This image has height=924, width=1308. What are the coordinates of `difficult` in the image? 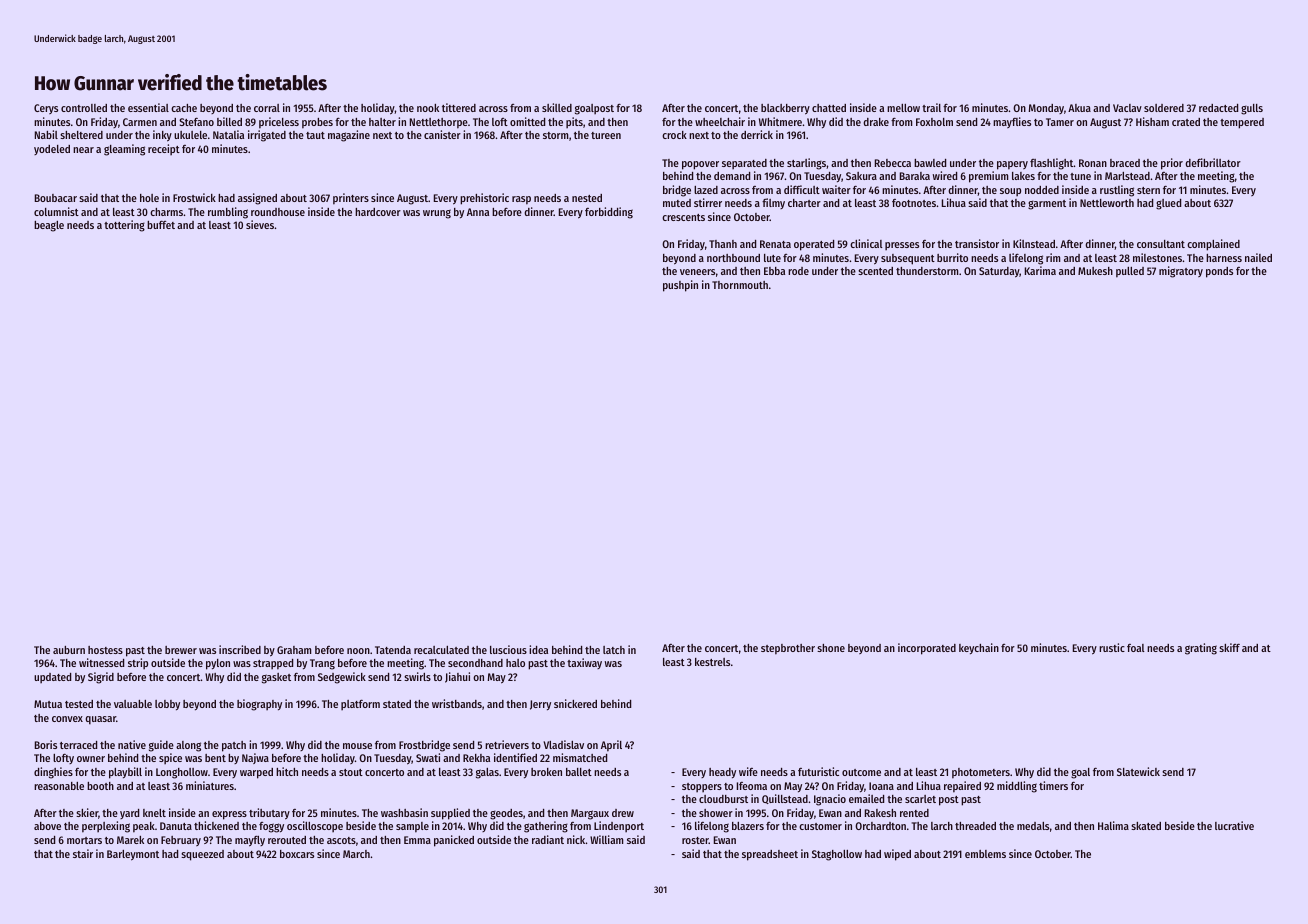 It's located at (802, 189).
